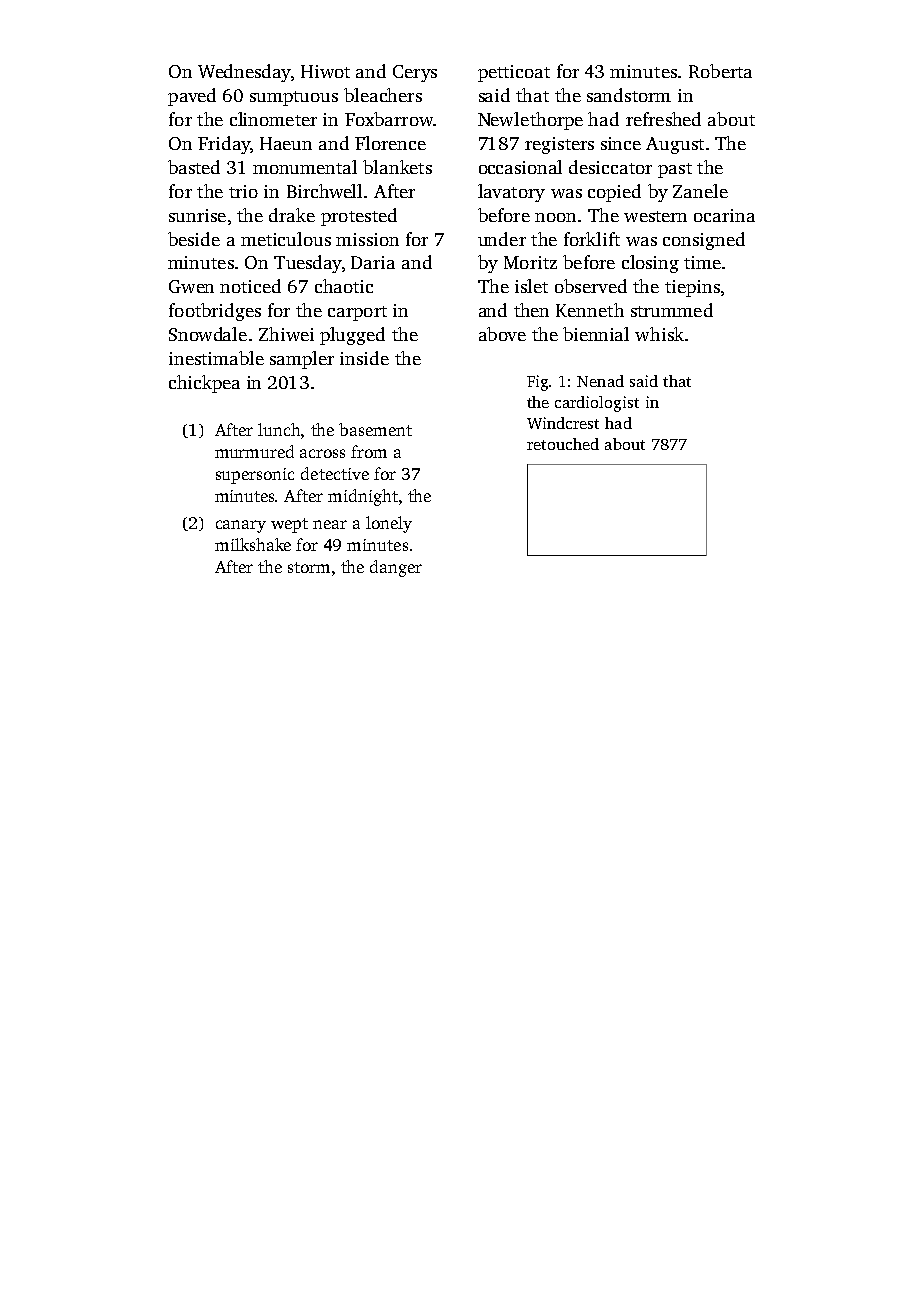  I want to click on closing, so click(650, 264).
